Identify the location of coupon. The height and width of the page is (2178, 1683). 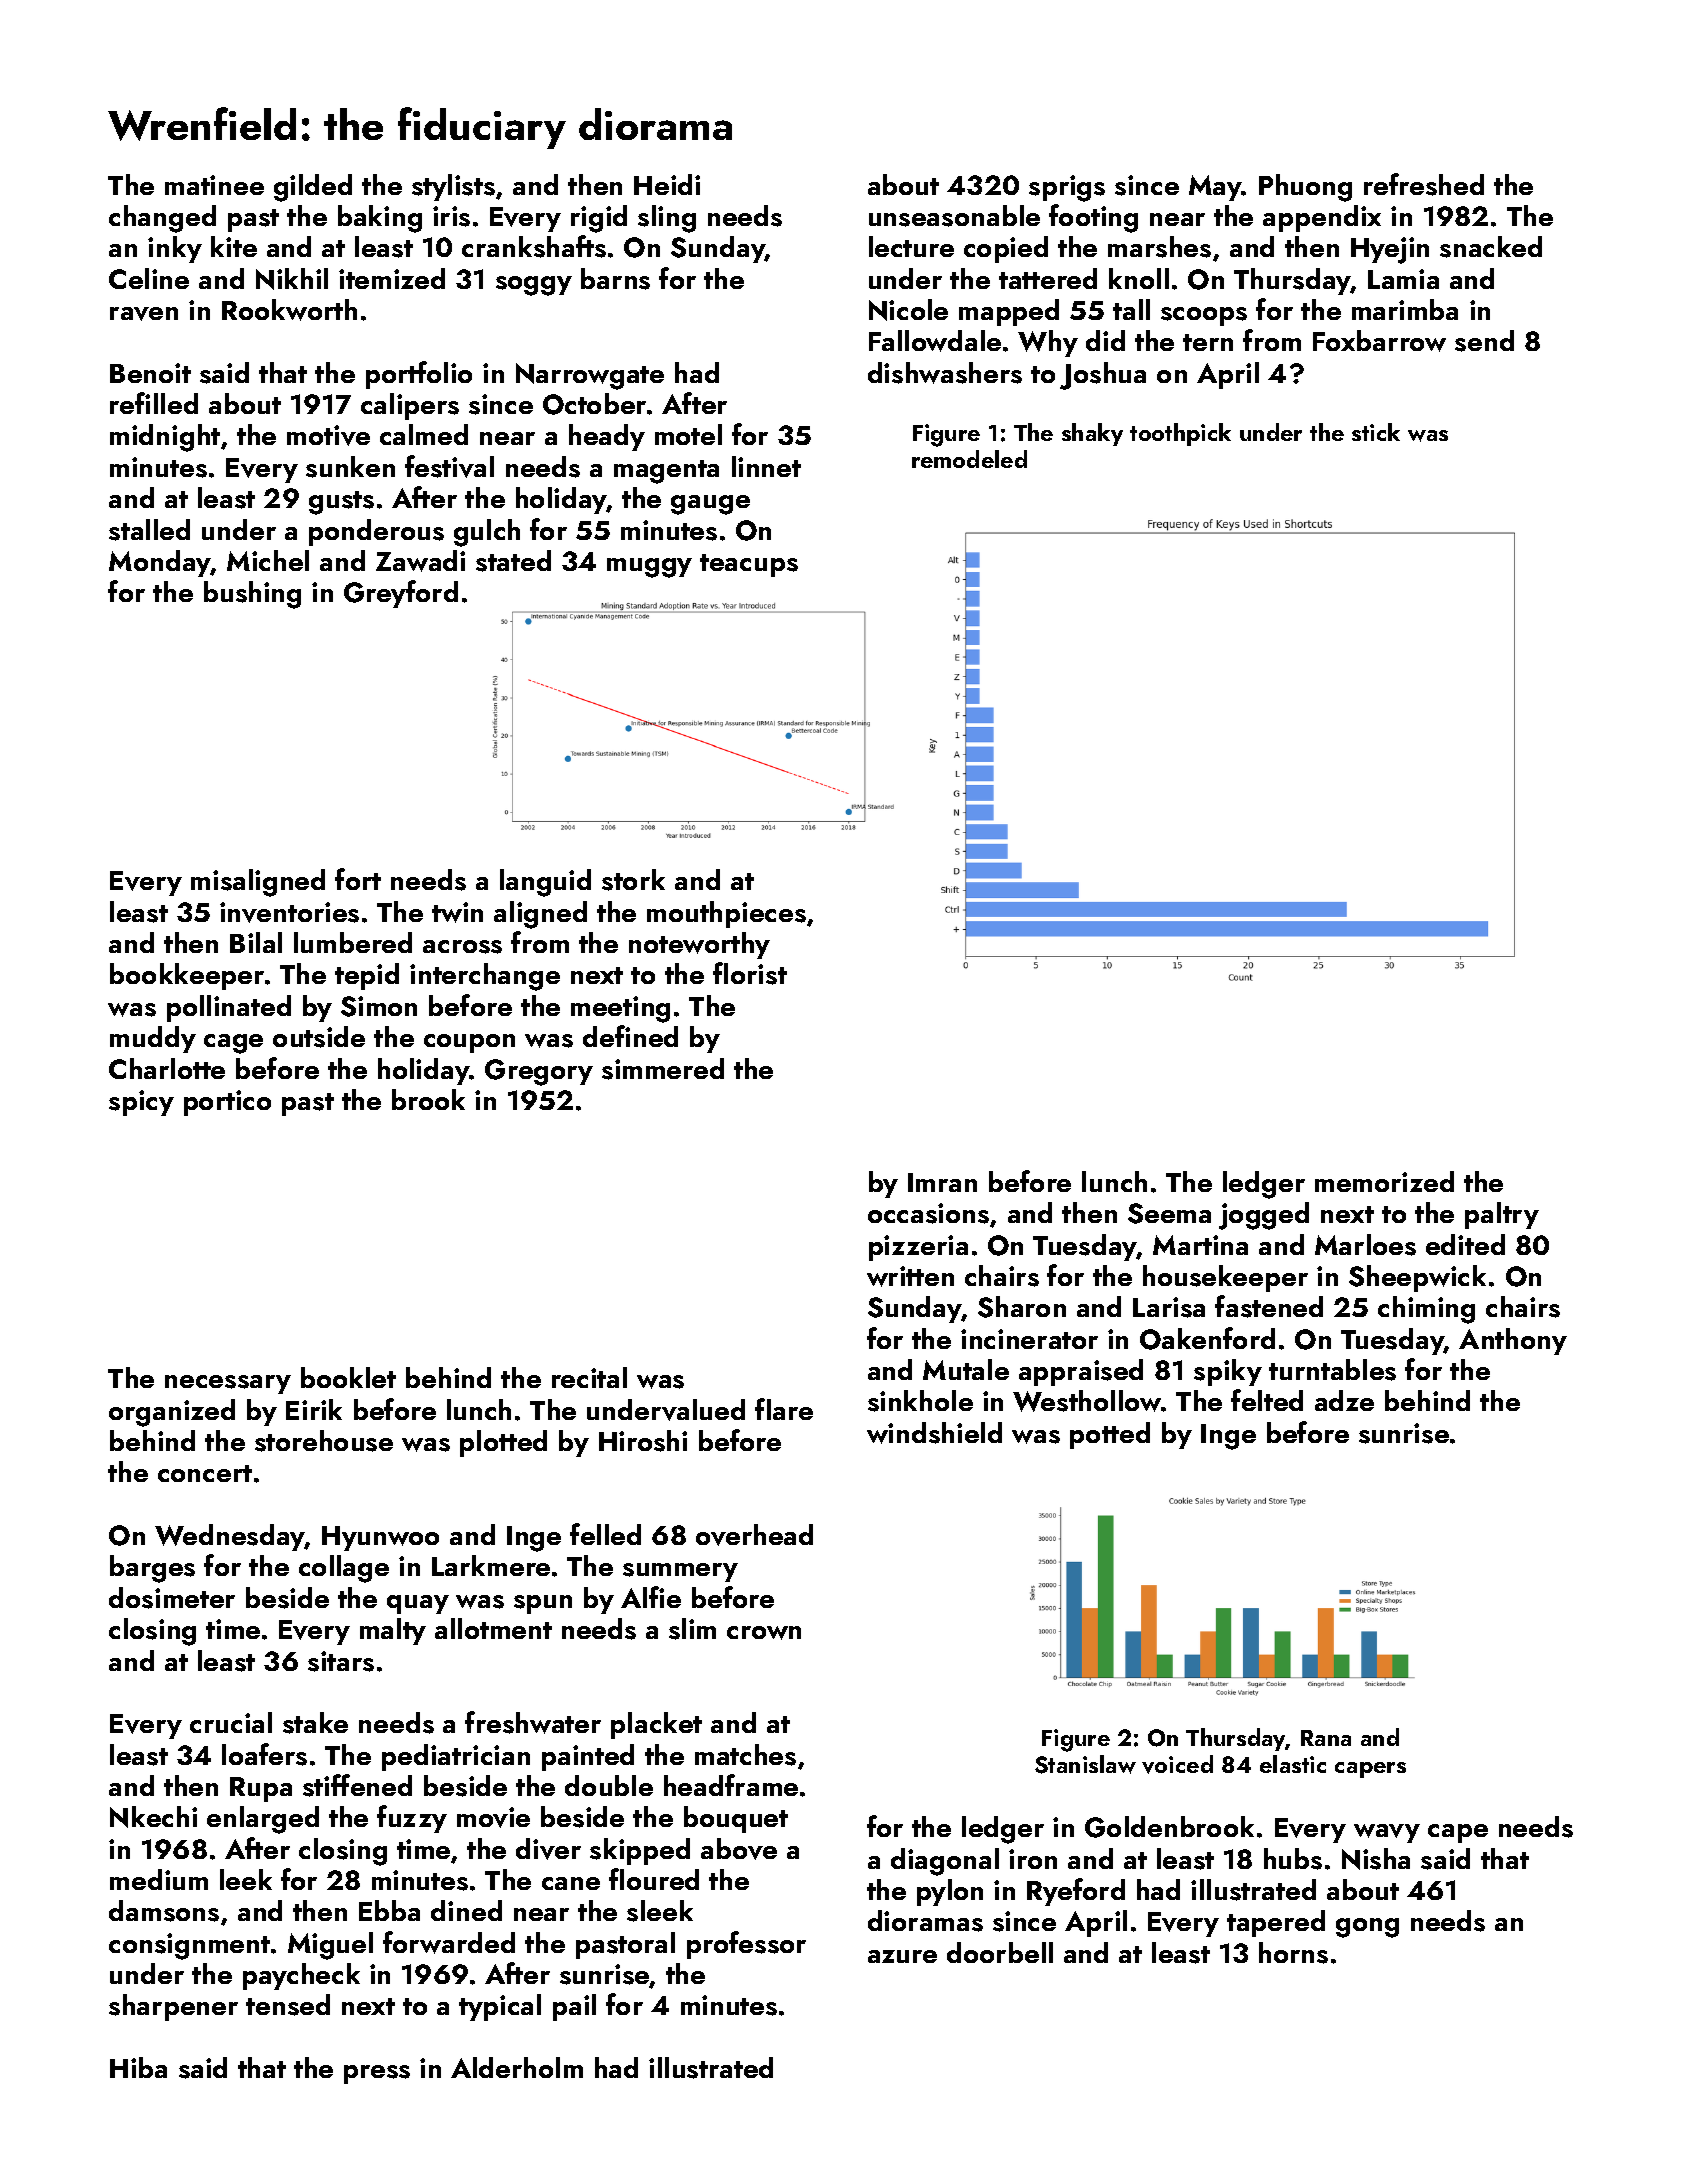
(469, 1043).
